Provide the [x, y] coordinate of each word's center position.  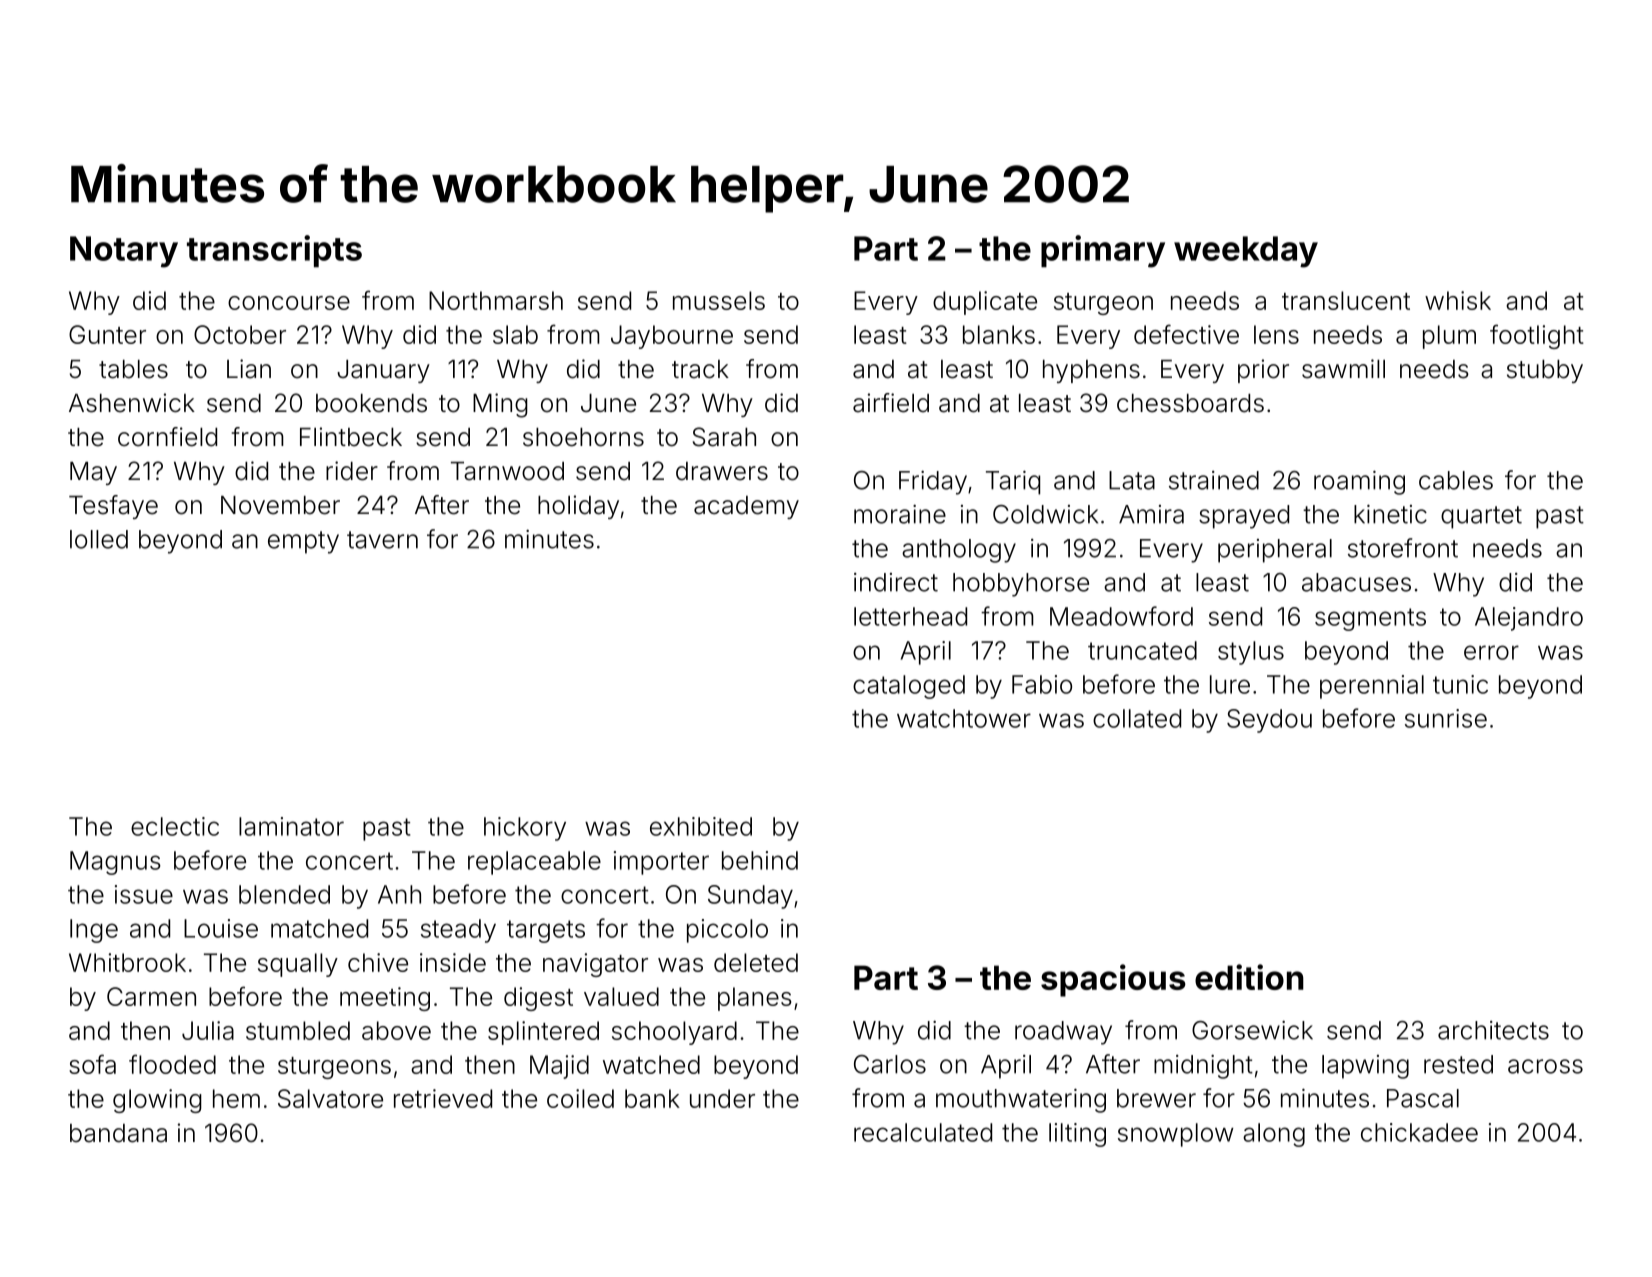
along [1274, 1135]
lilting [1077, 1135]
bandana [118, 1133]
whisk [1458, 300]
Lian [249, 369]
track [700, 369]
